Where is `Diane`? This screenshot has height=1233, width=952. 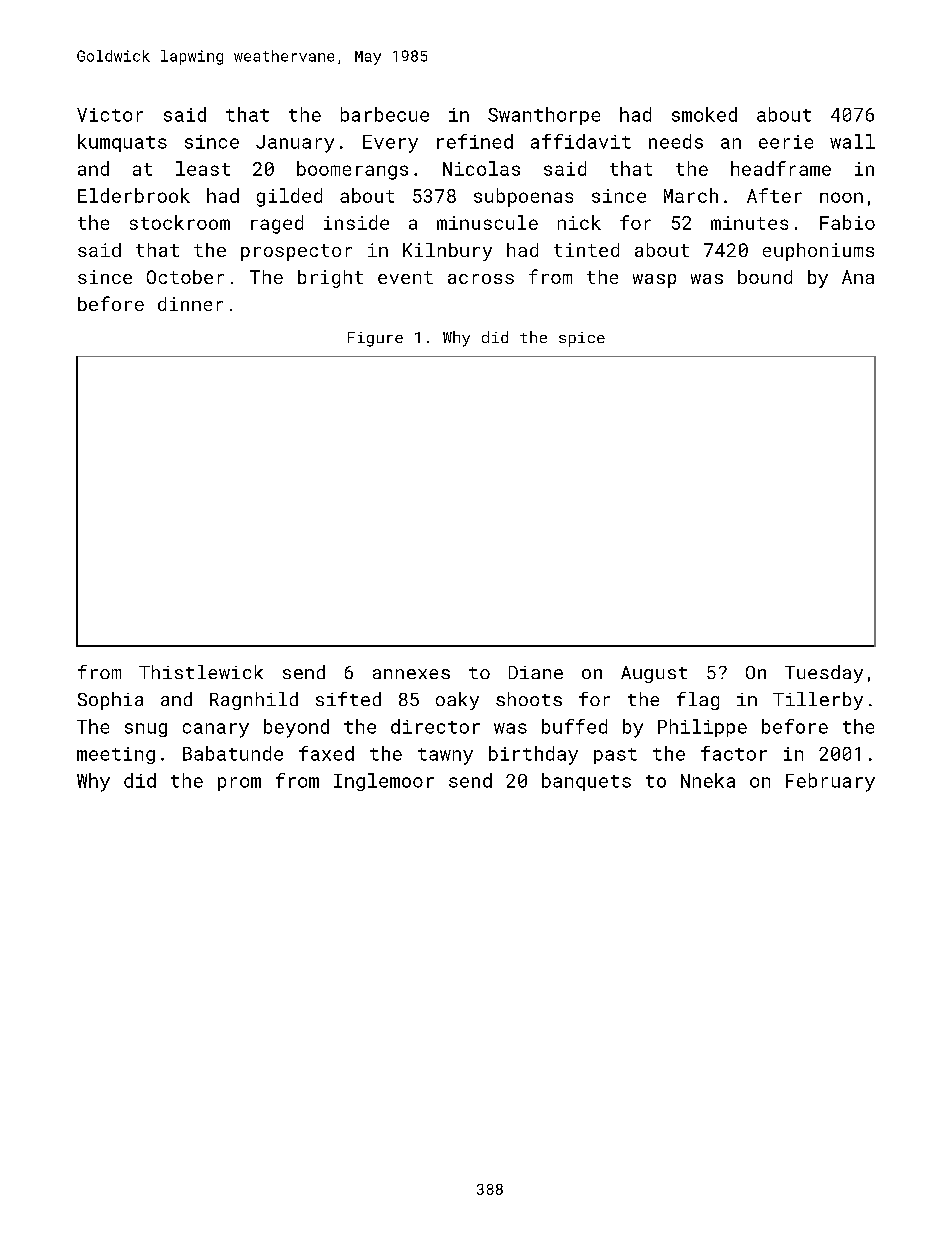
Diane is located at coordinates (536, 672).
